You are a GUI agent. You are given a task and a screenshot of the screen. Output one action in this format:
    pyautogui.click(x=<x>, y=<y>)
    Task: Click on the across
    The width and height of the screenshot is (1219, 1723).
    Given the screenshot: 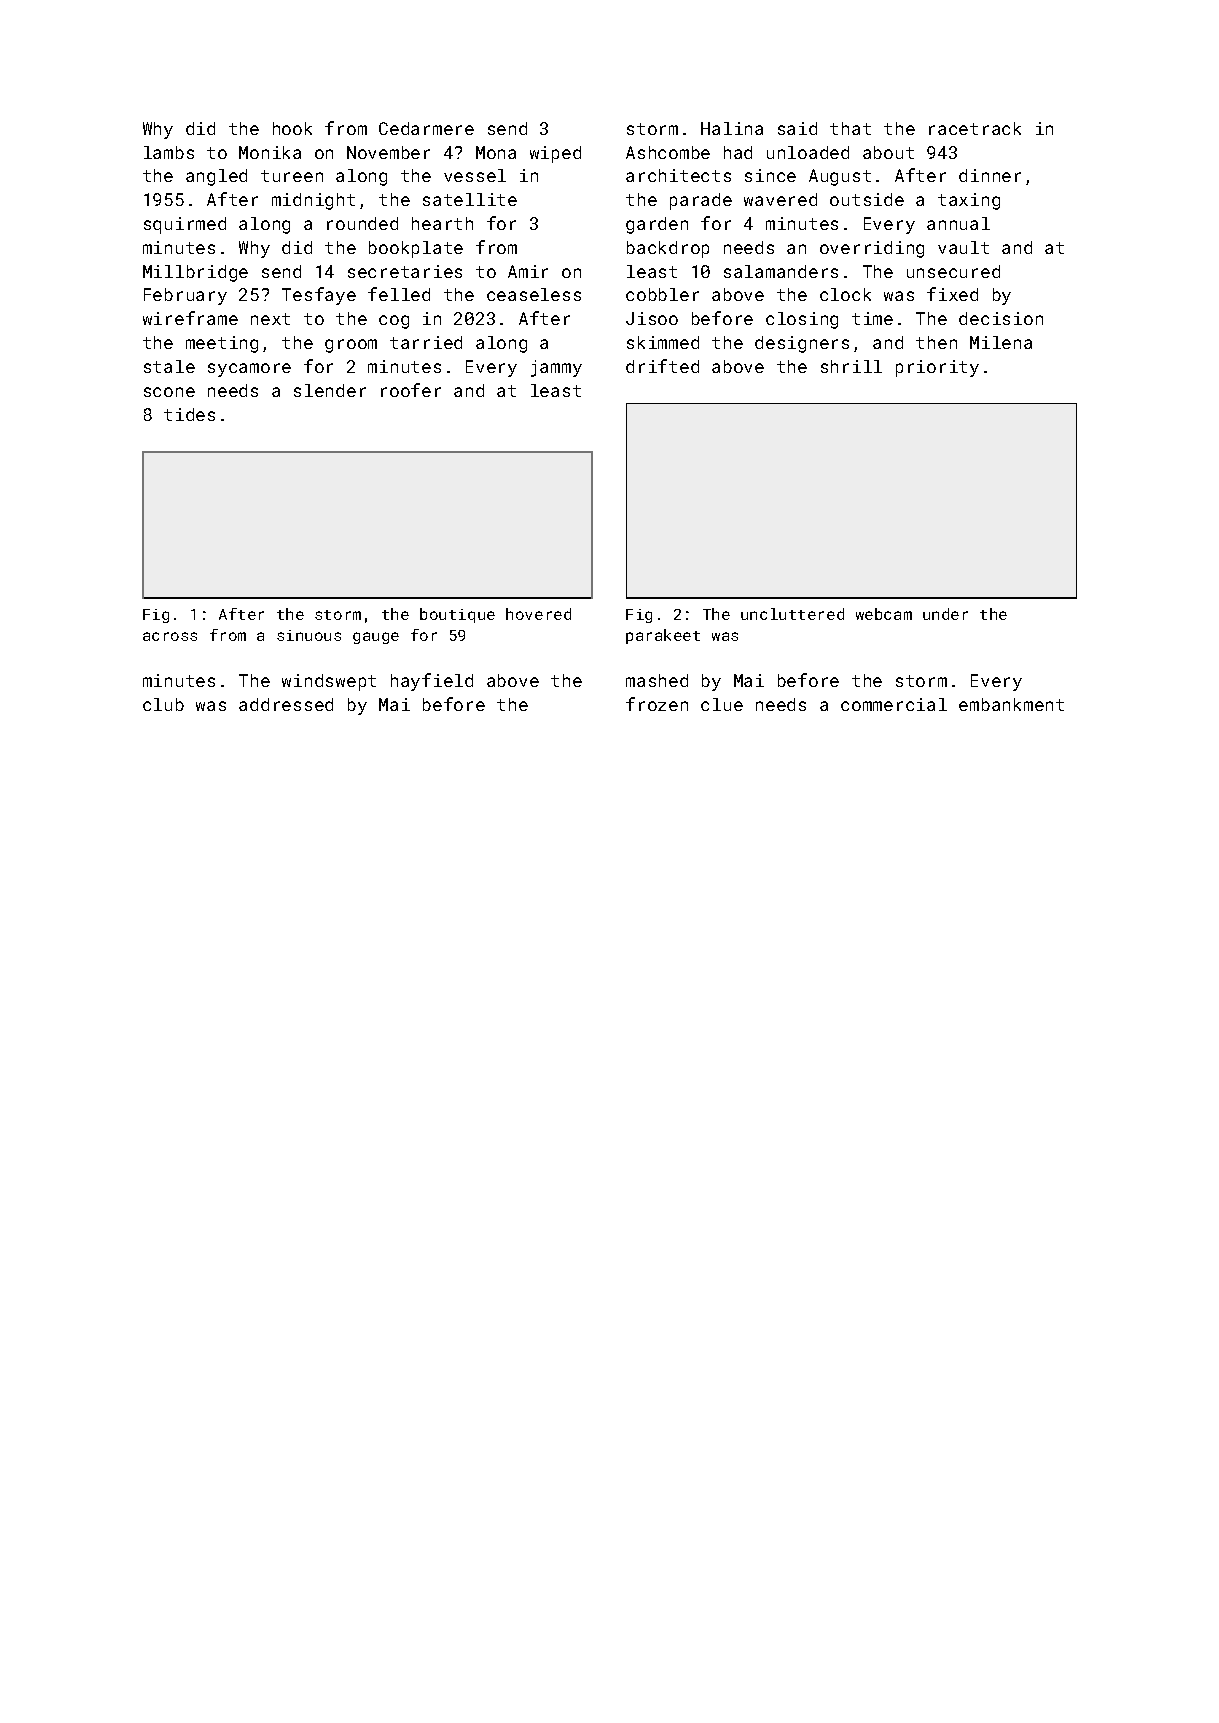 What is the action you would take?
    pyautogui.click(x=170, y=636)
